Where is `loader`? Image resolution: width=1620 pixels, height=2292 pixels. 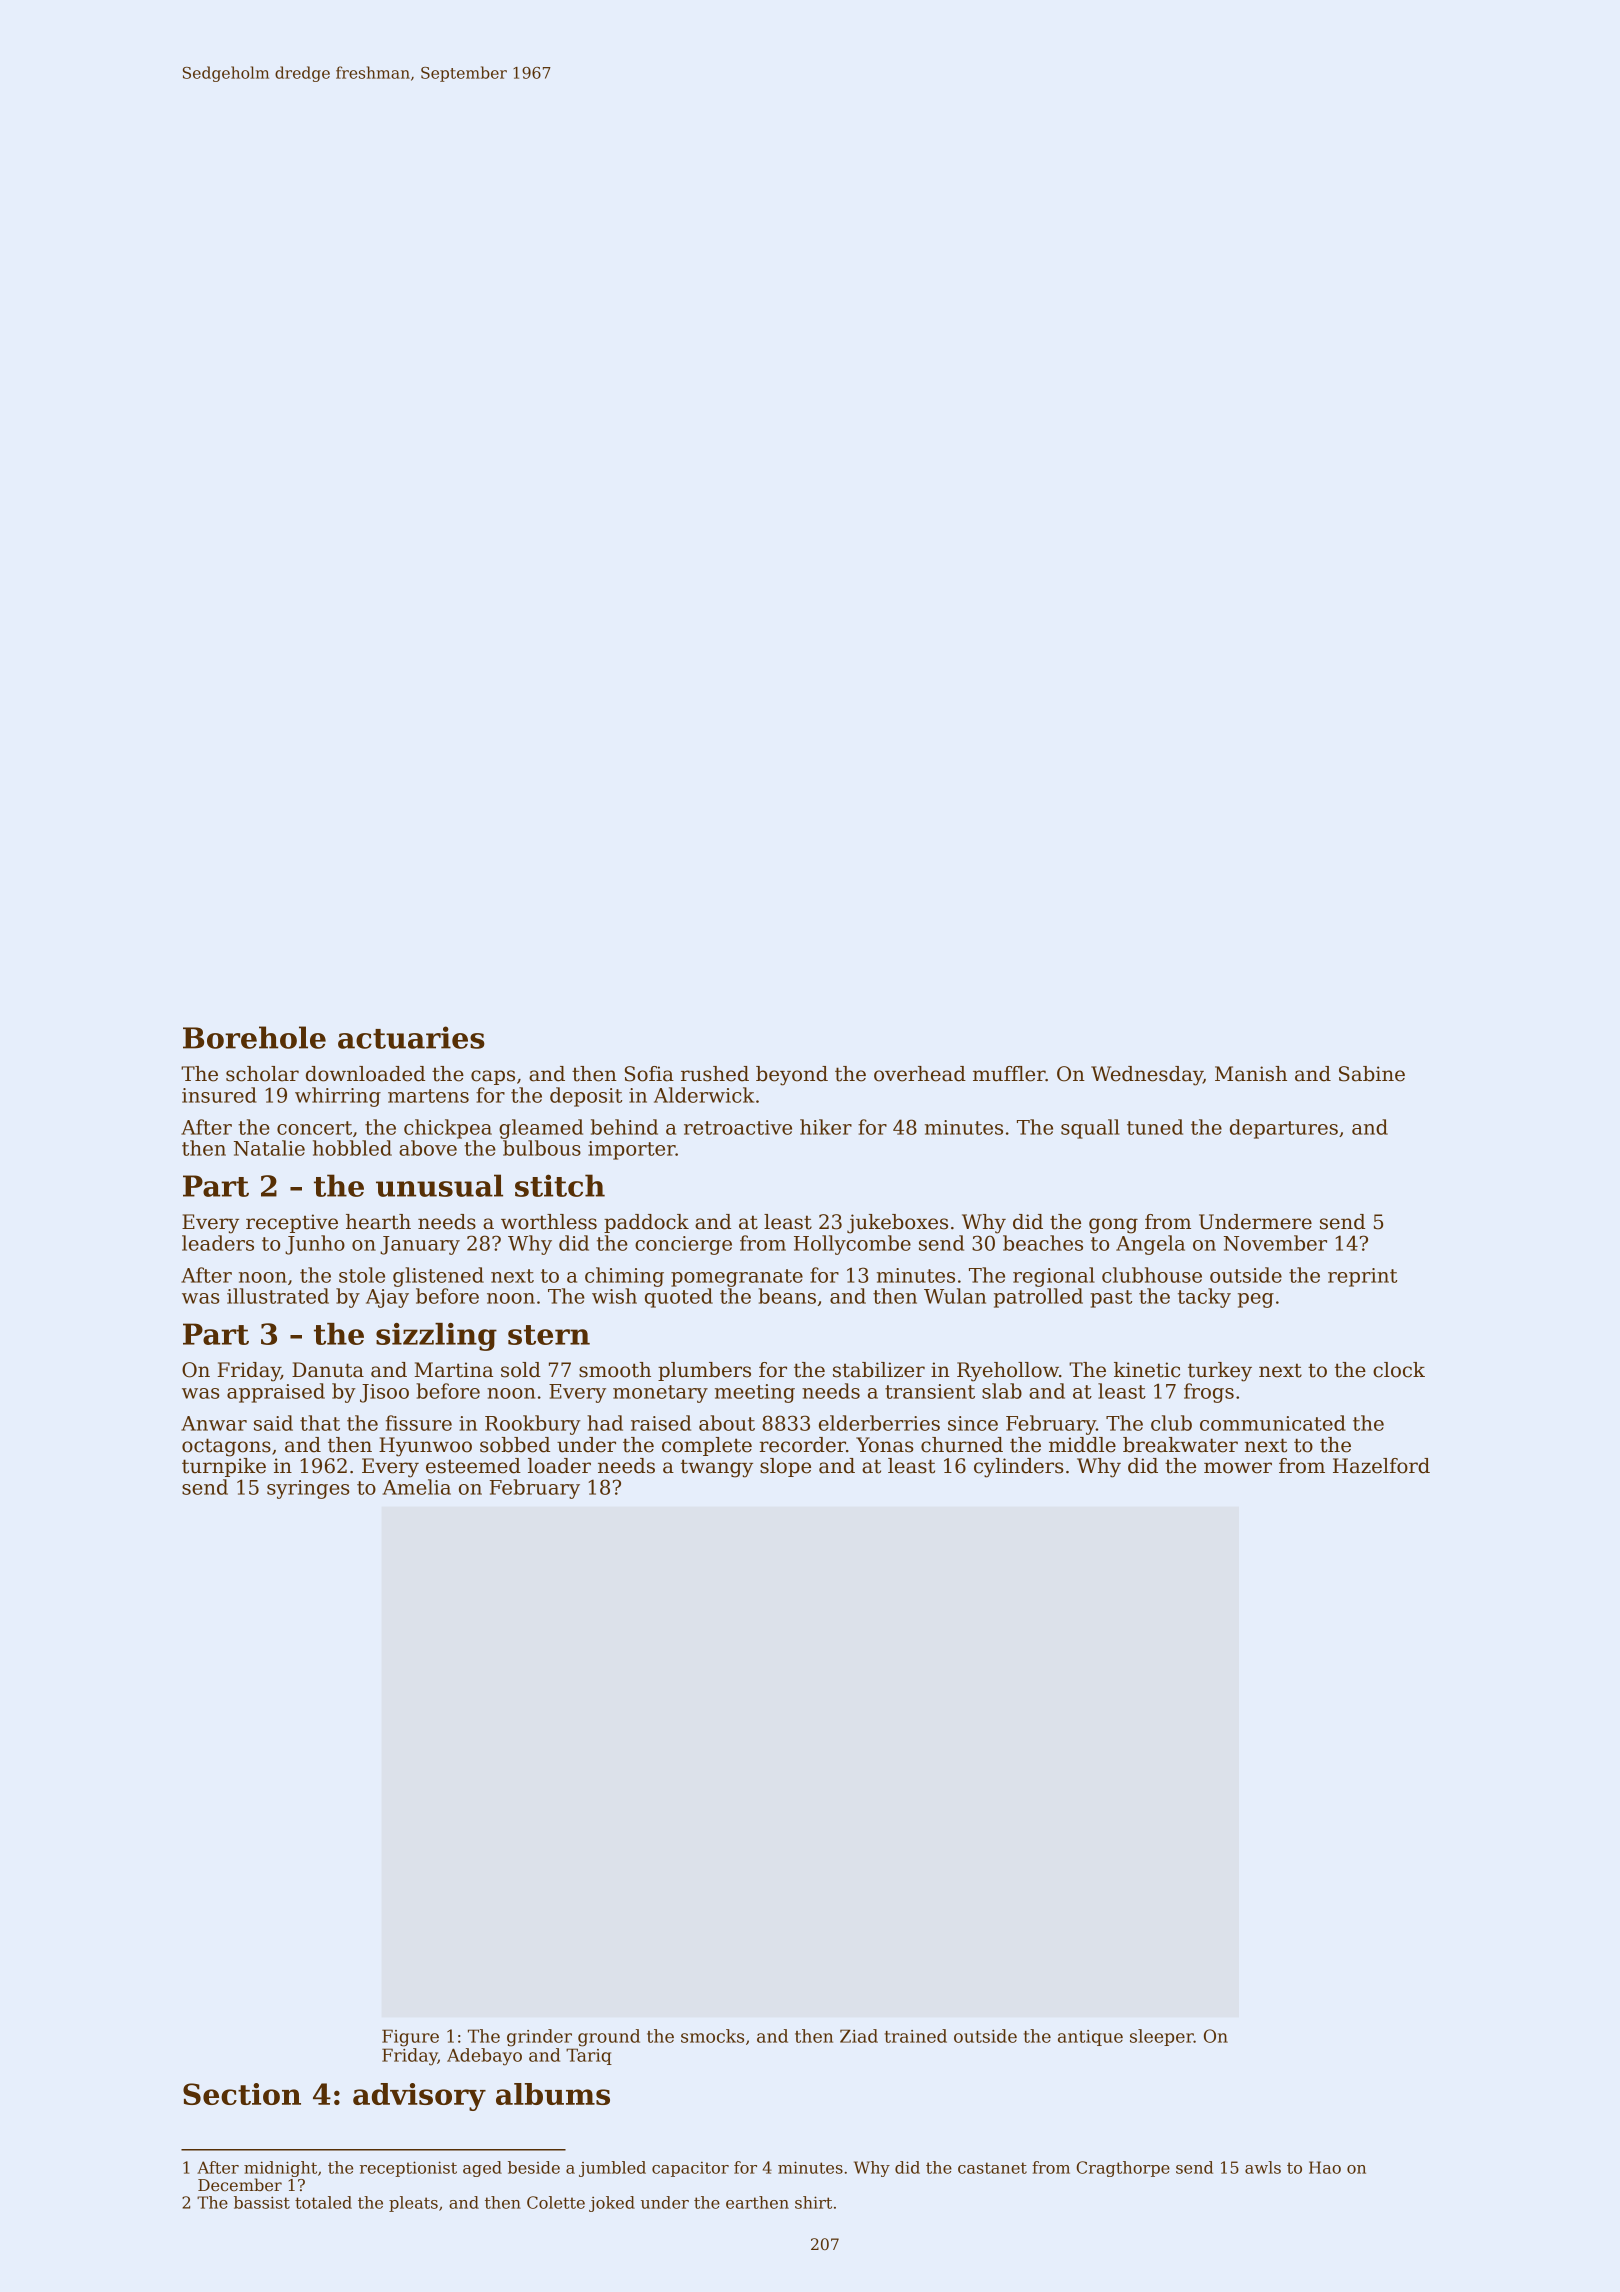 loader is located at coordinates (559, 1466).
